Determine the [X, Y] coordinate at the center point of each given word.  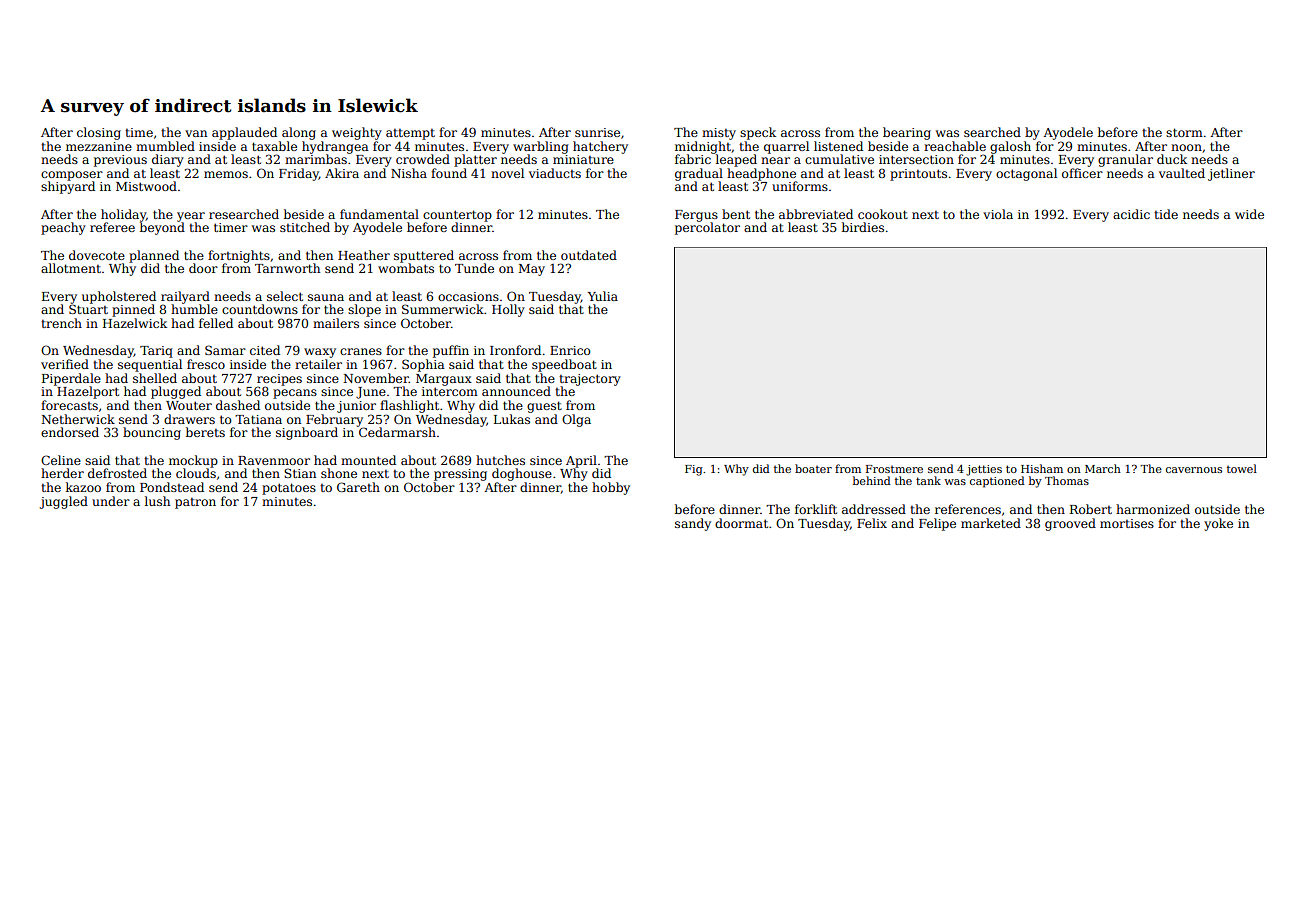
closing [99, 133]
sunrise [597, 132]
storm [1184, 132]
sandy [693, 524]
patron [195, 503]
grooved [1070, 524]
